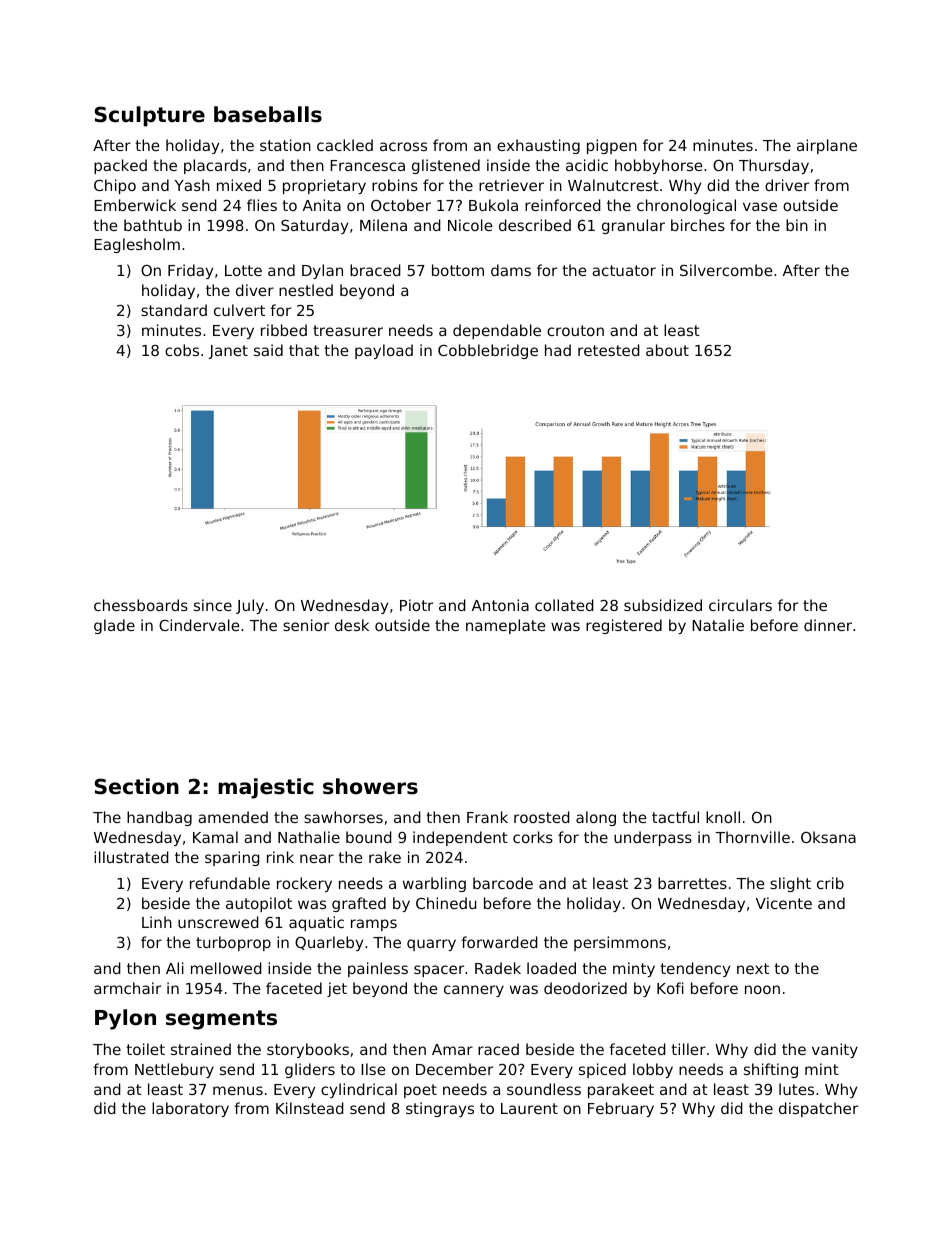 The width and height of the screenshot is (952, 1233). I want to click on payload, so click(384, 351).
